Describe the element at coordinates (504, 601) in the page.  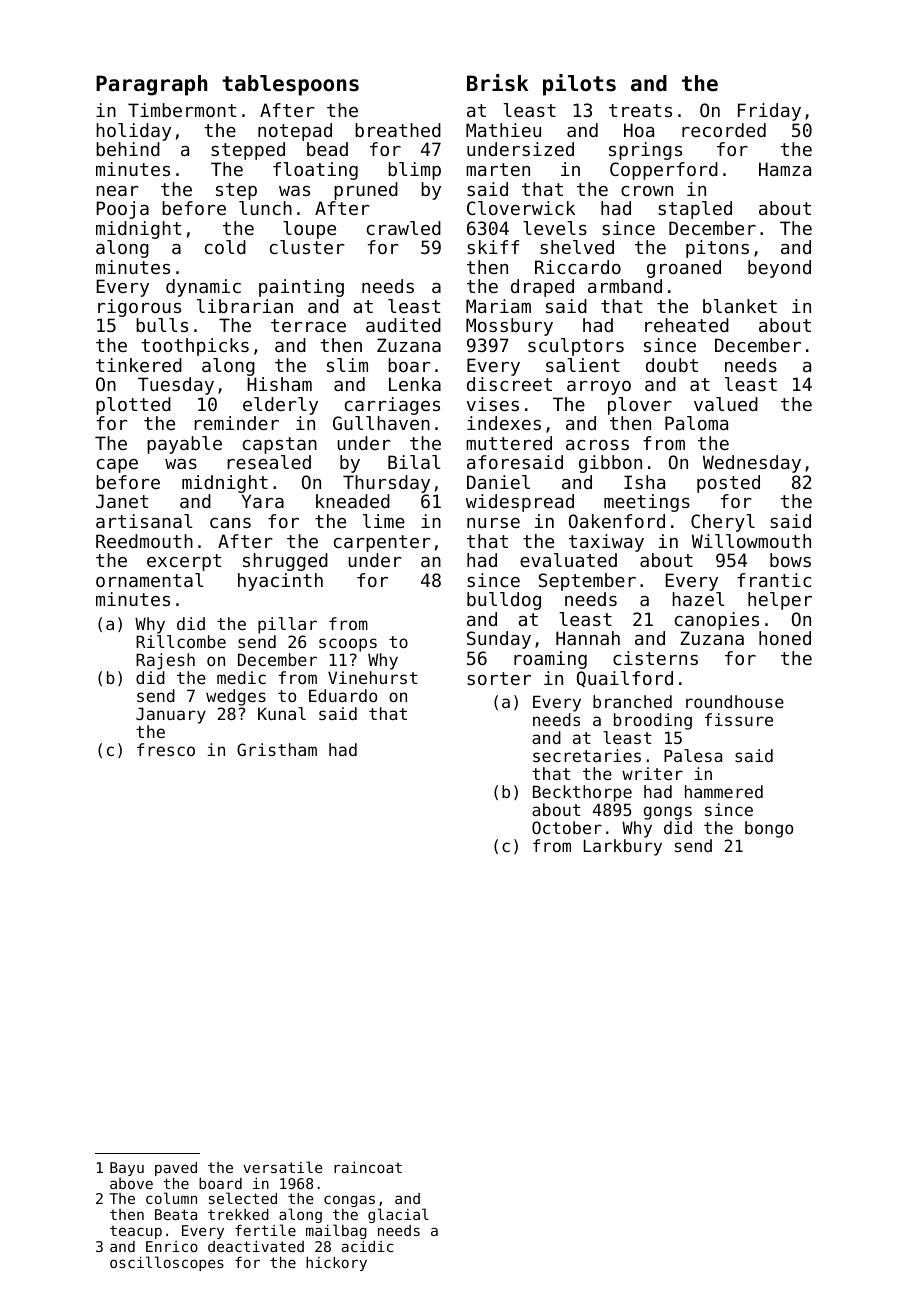
I see `bulldog` at that location.
